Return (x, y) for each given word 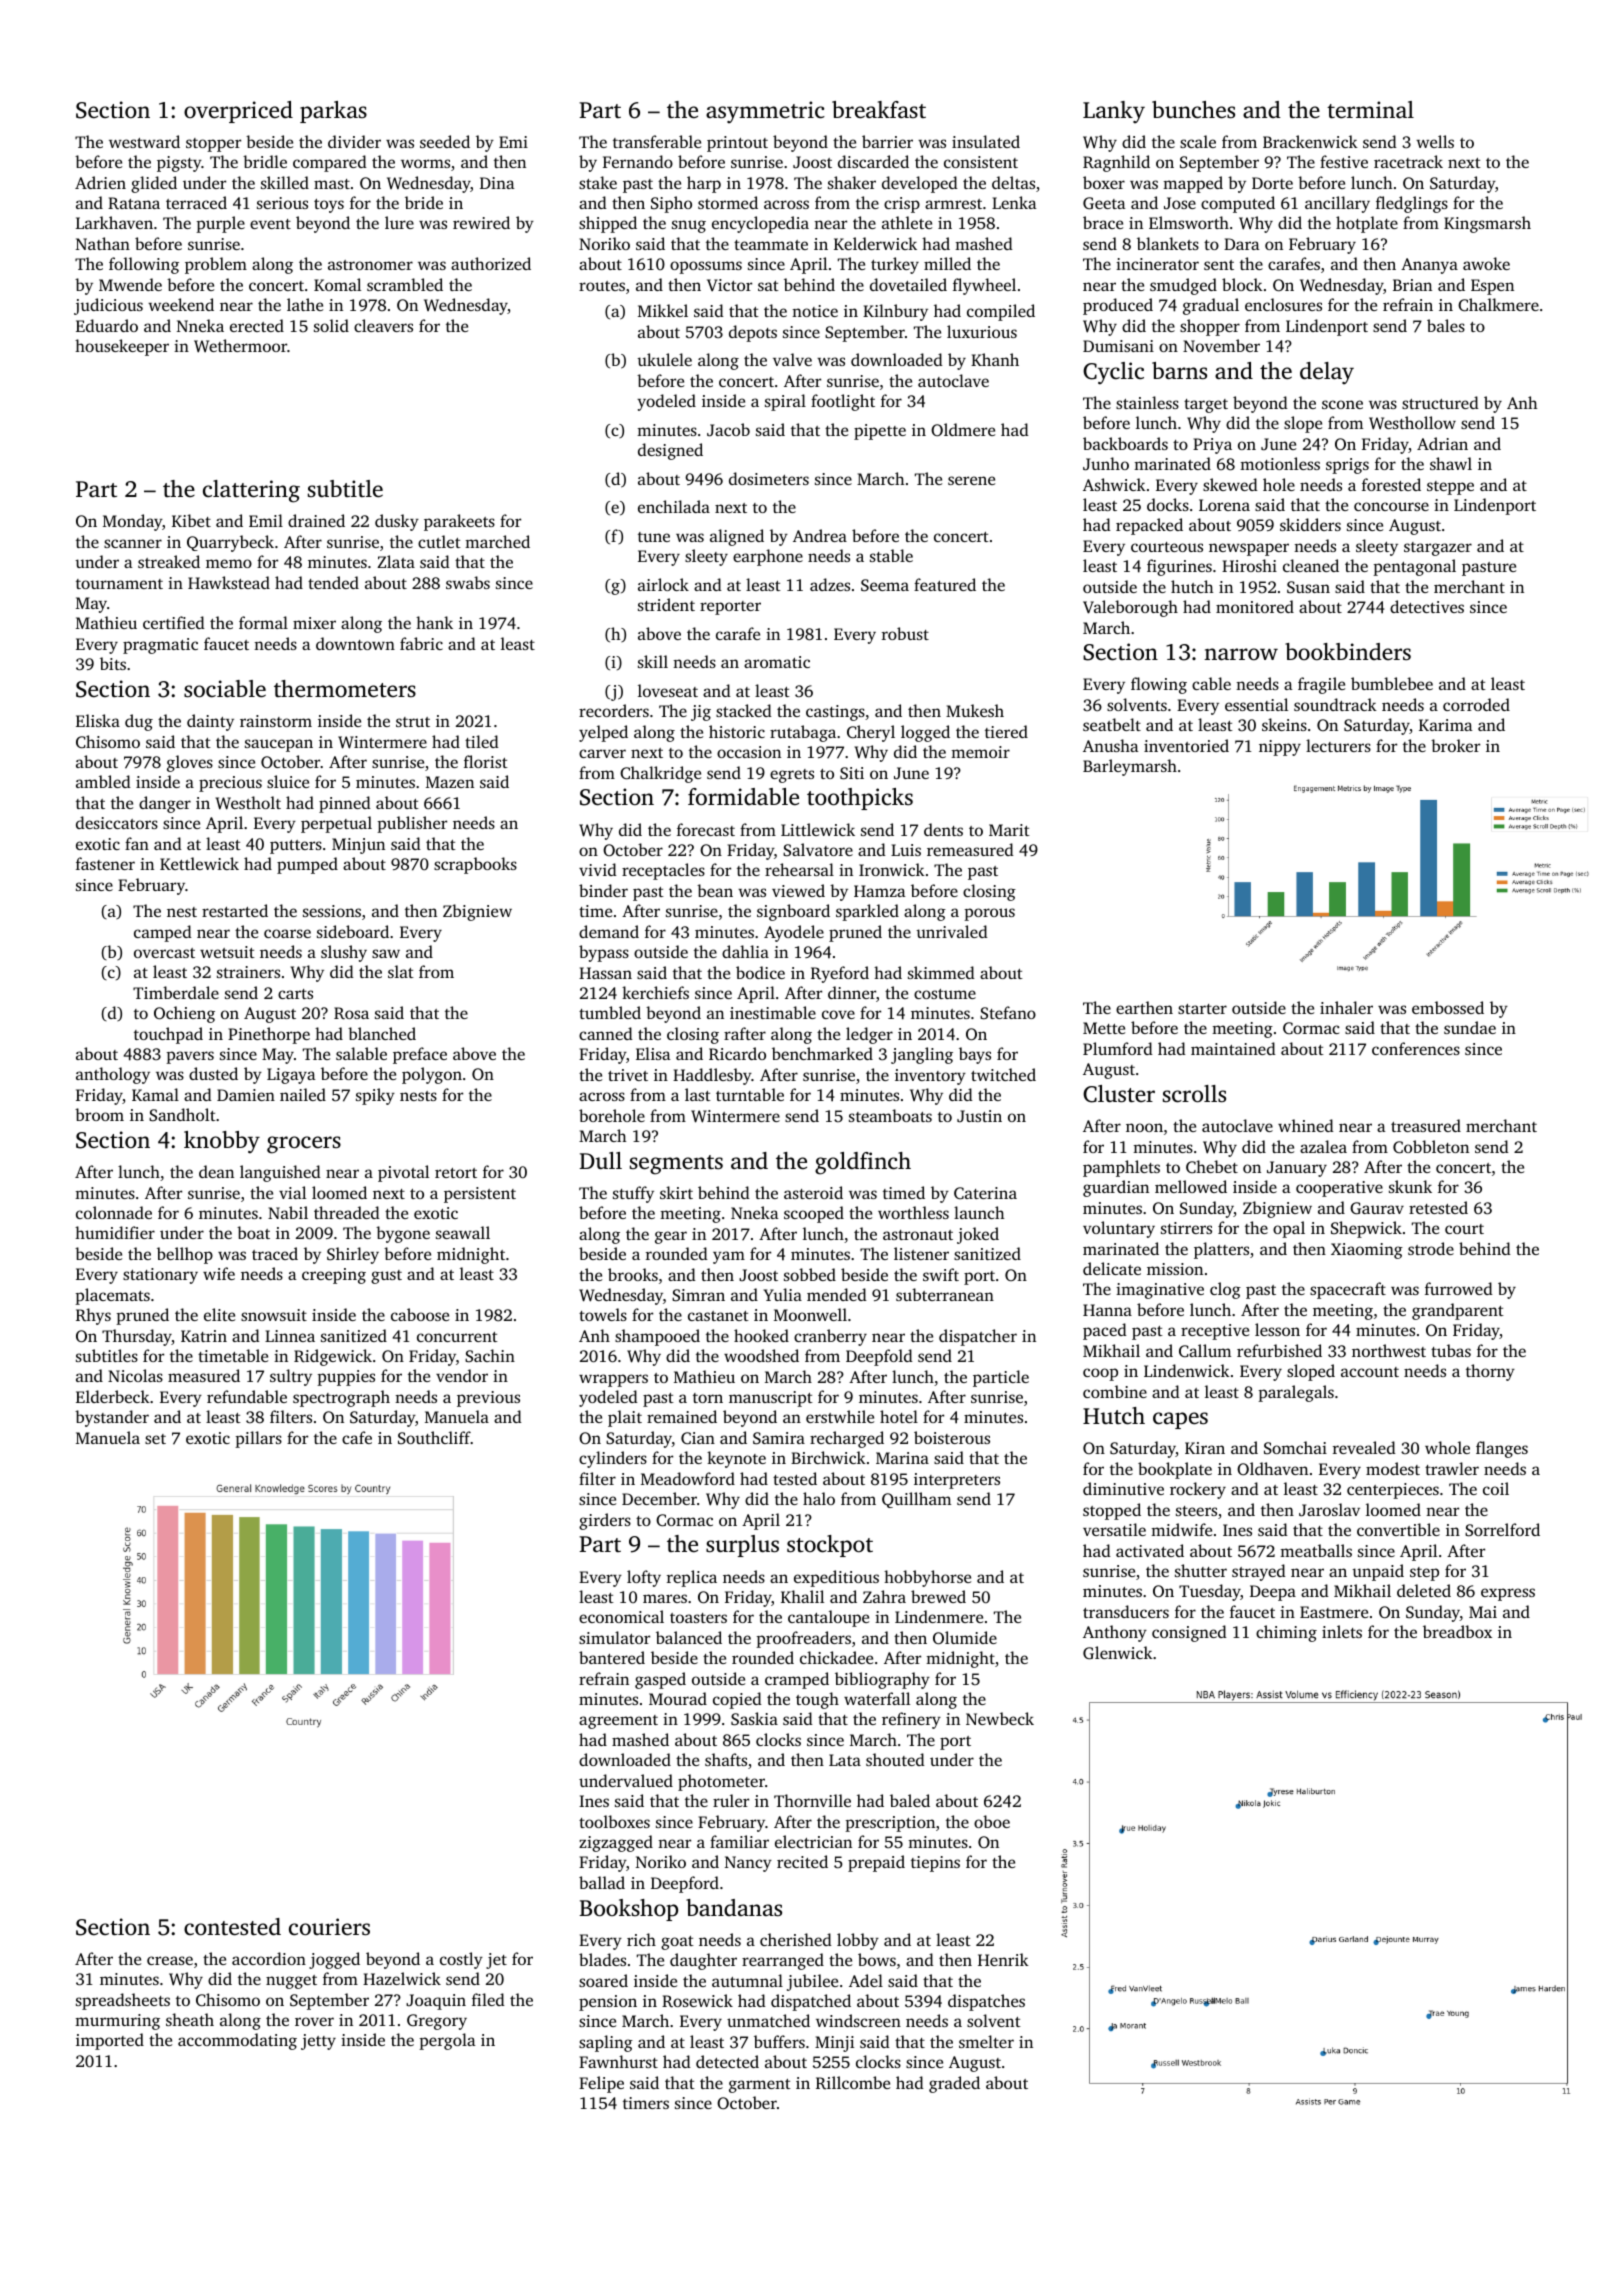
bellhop (185, 1255)
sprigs (1347, 466)
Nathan (103, 243)
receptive (1215, 1332)
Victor (729, 285)
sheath (190, 2019)
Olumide (965, 1638)
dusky (397, 522)
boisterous (952, 1437)
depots (753, 333)
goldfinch (863, 1163)
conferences (1416, 1048)
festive (1344, 161)
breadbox (1457, 1631)
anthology (113, 1075)
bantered (612, 1657)
